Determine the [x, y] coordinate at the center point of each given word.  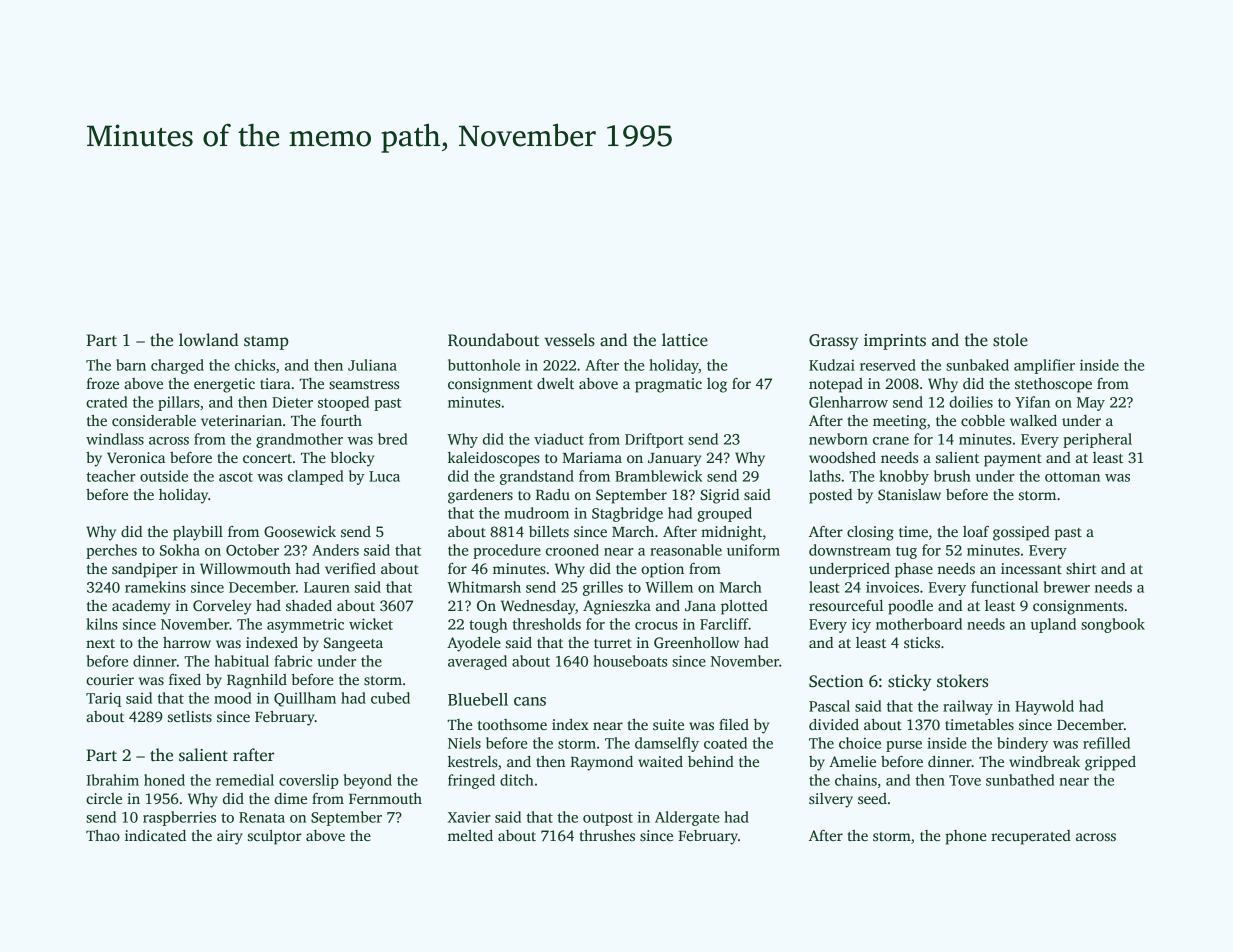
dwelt [555, 383]
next [100, 643]
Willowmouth [245, 568]
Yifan [1032, 402]
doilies [971, 402]
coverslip [309, 781]
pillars [179, 403]
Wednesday [538, 607]
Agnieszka [617, 607]
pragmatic [668, 385]
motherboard [919, 624]
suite [668, 724]
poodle [910, 607]
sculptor [275, 837]
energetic [224, 385]
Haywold [1044, 707]
